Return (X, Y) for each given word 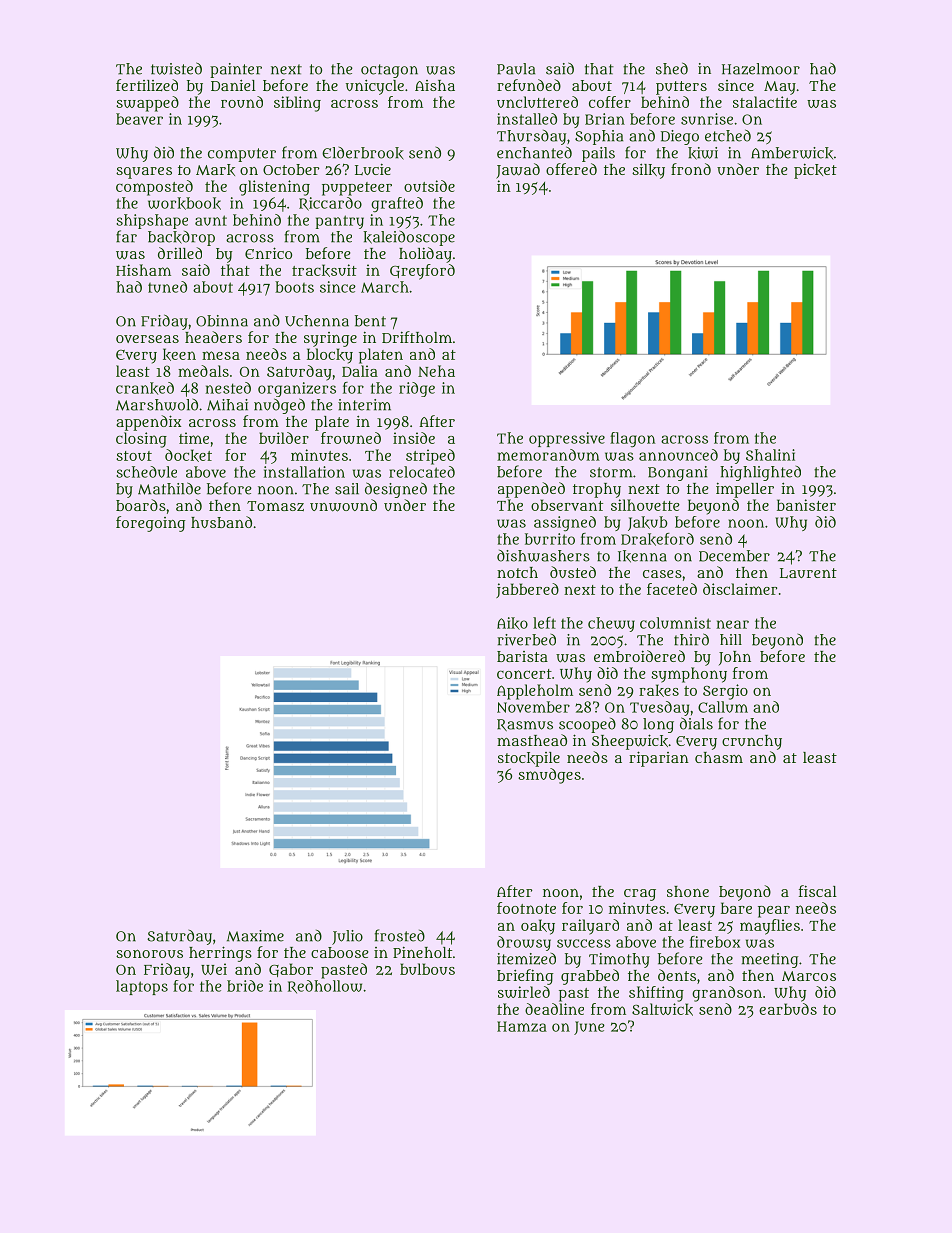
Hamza (522, 1026)
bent (370, 321)
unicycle (375, 87)
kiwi (703, 153)
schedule (146, 472)
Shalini (770, 455)
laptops (142, 987)
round (242, 102)
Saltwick (662, 1009)
